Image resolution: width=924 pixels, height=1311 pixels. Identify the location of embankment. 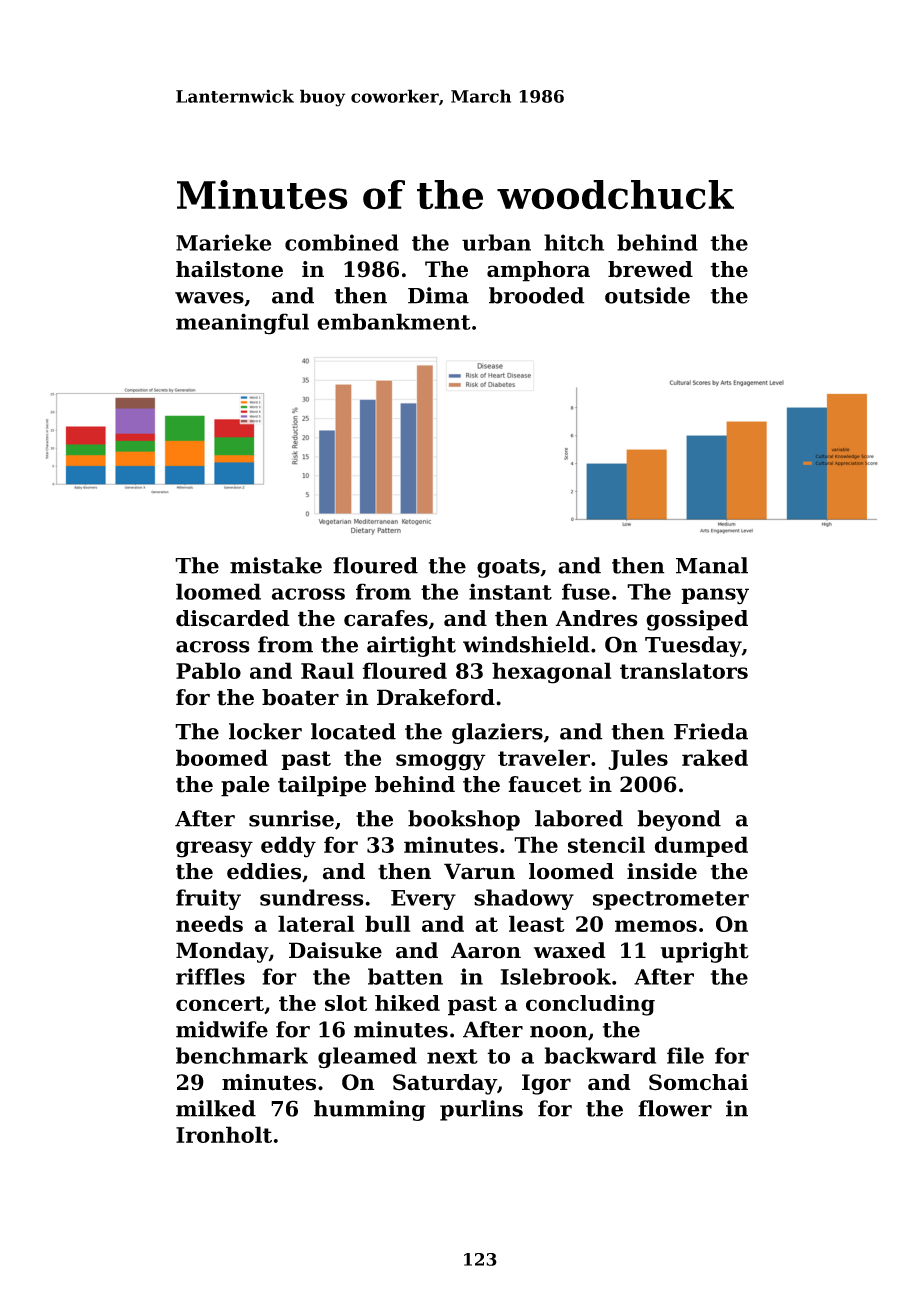
(394, 321).
